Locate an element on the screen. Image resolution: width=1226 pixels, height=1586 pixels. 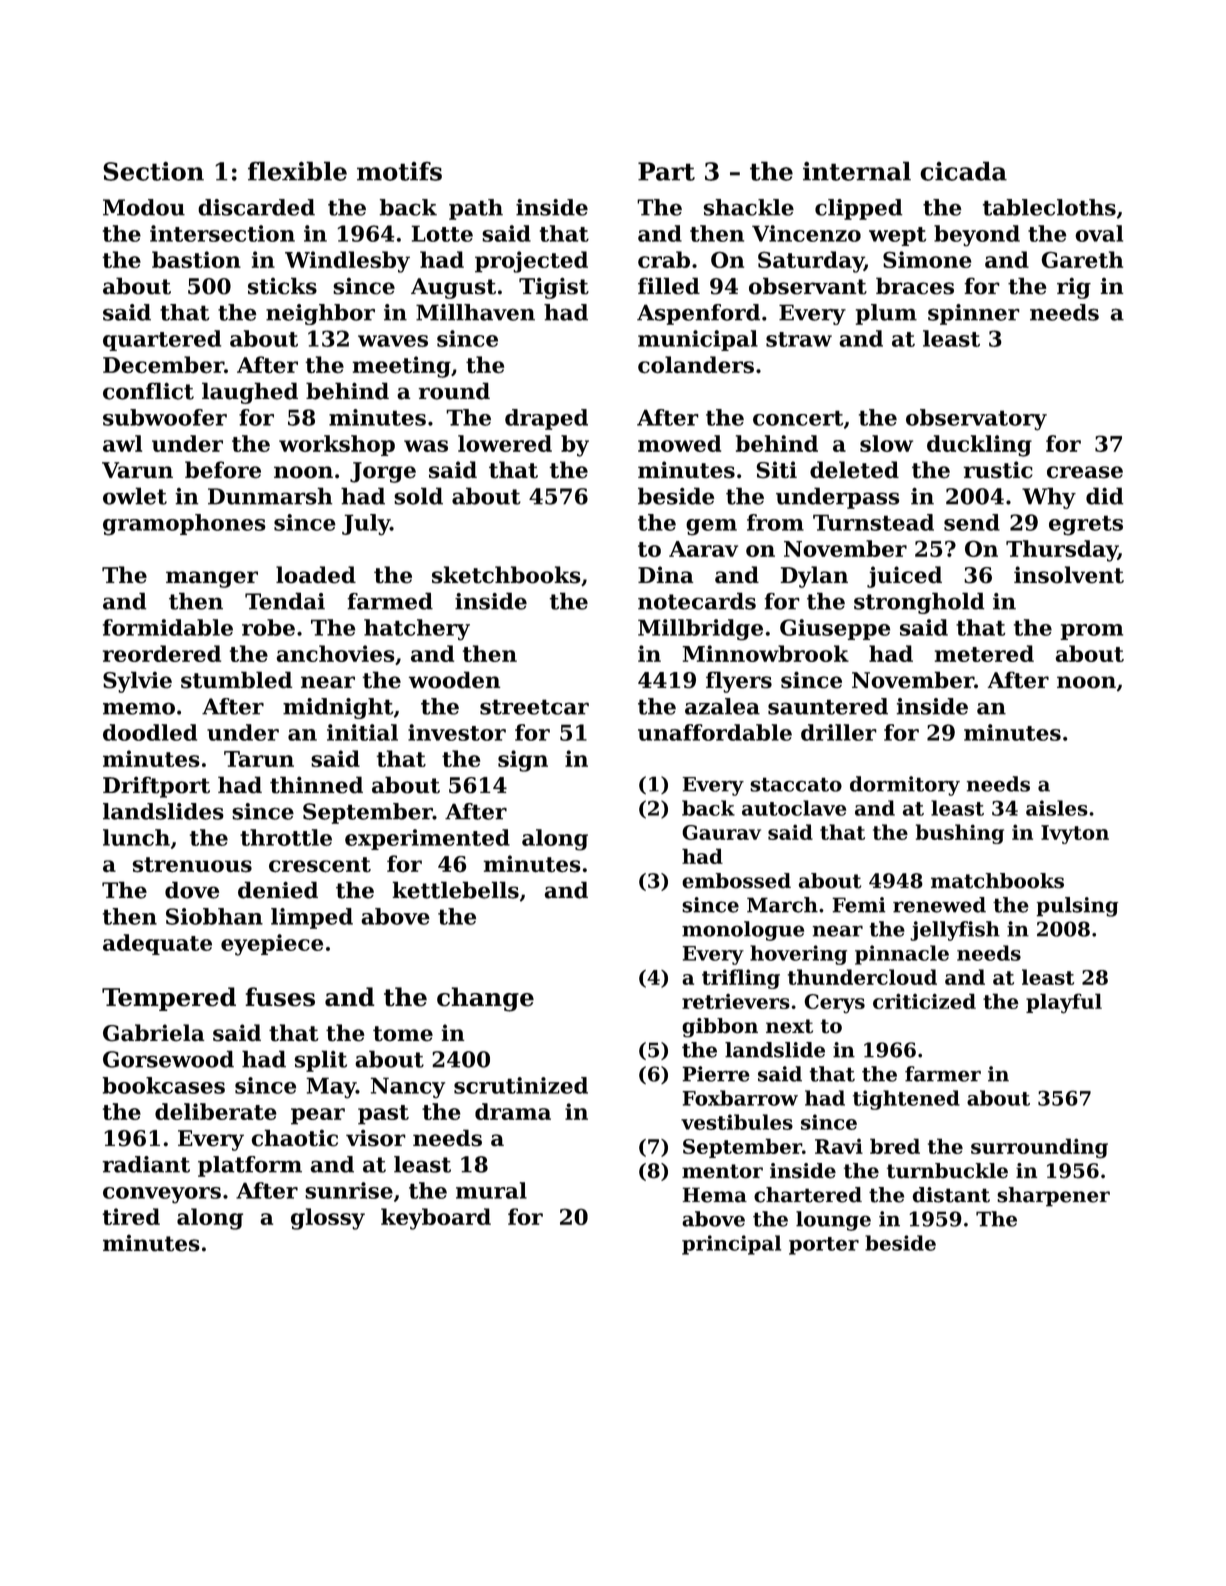
flexible is located at coordinates (297, 171).
